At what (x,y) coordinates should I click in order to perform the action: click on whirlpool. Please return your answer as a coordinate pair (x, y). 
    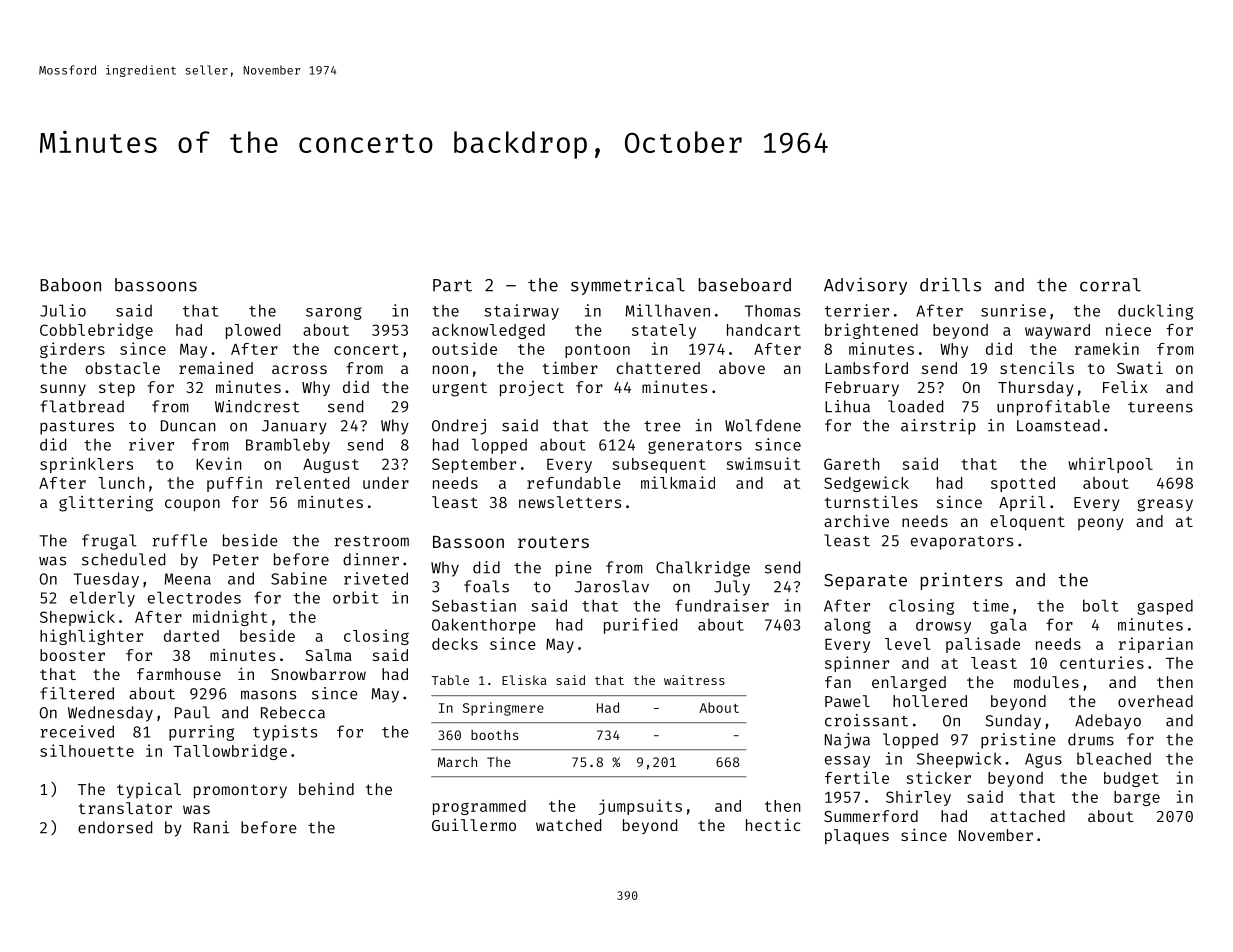
    Looking at the image, I should click on (1110, 465).
